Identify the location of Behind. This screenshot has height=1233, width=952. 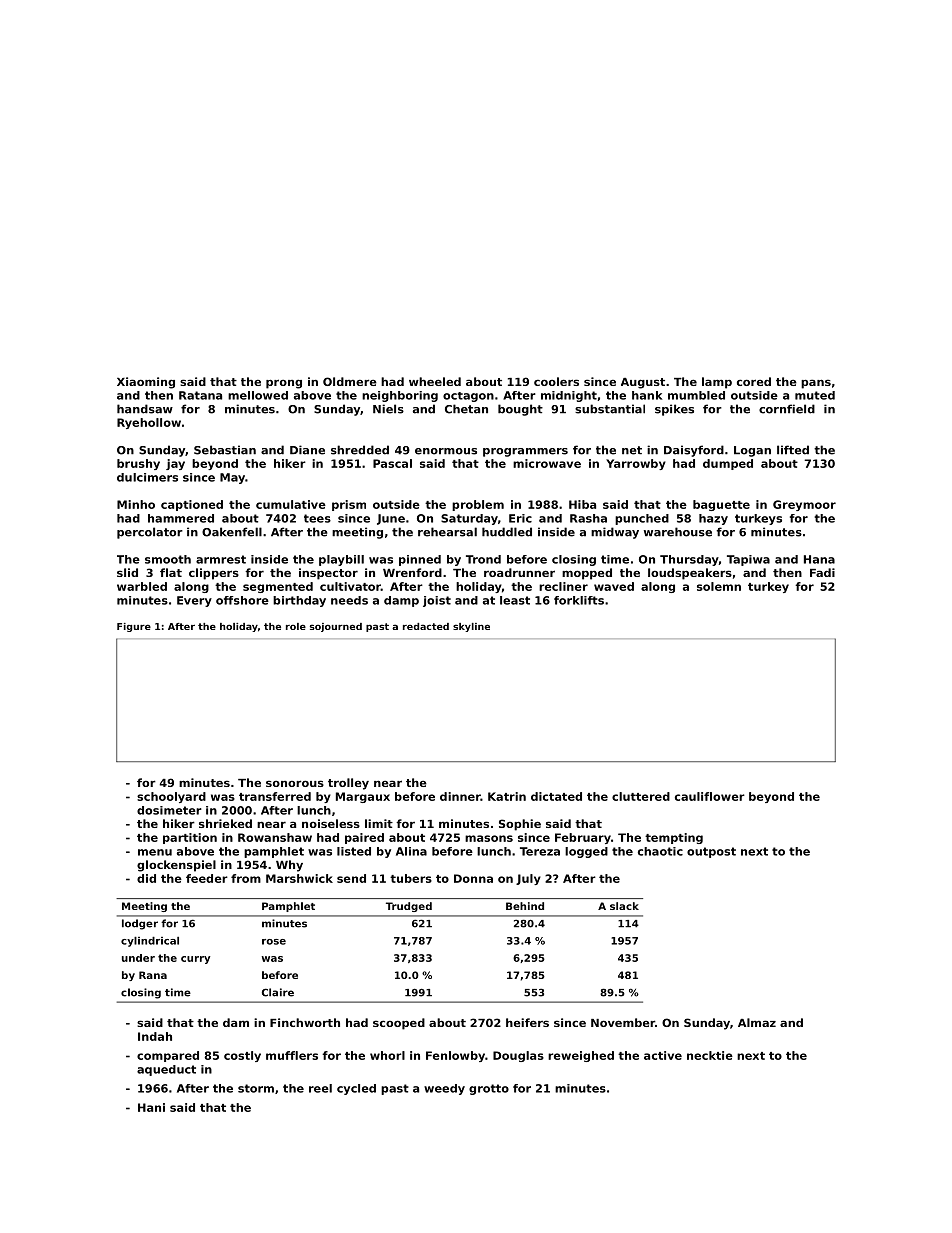
(525, 906).
